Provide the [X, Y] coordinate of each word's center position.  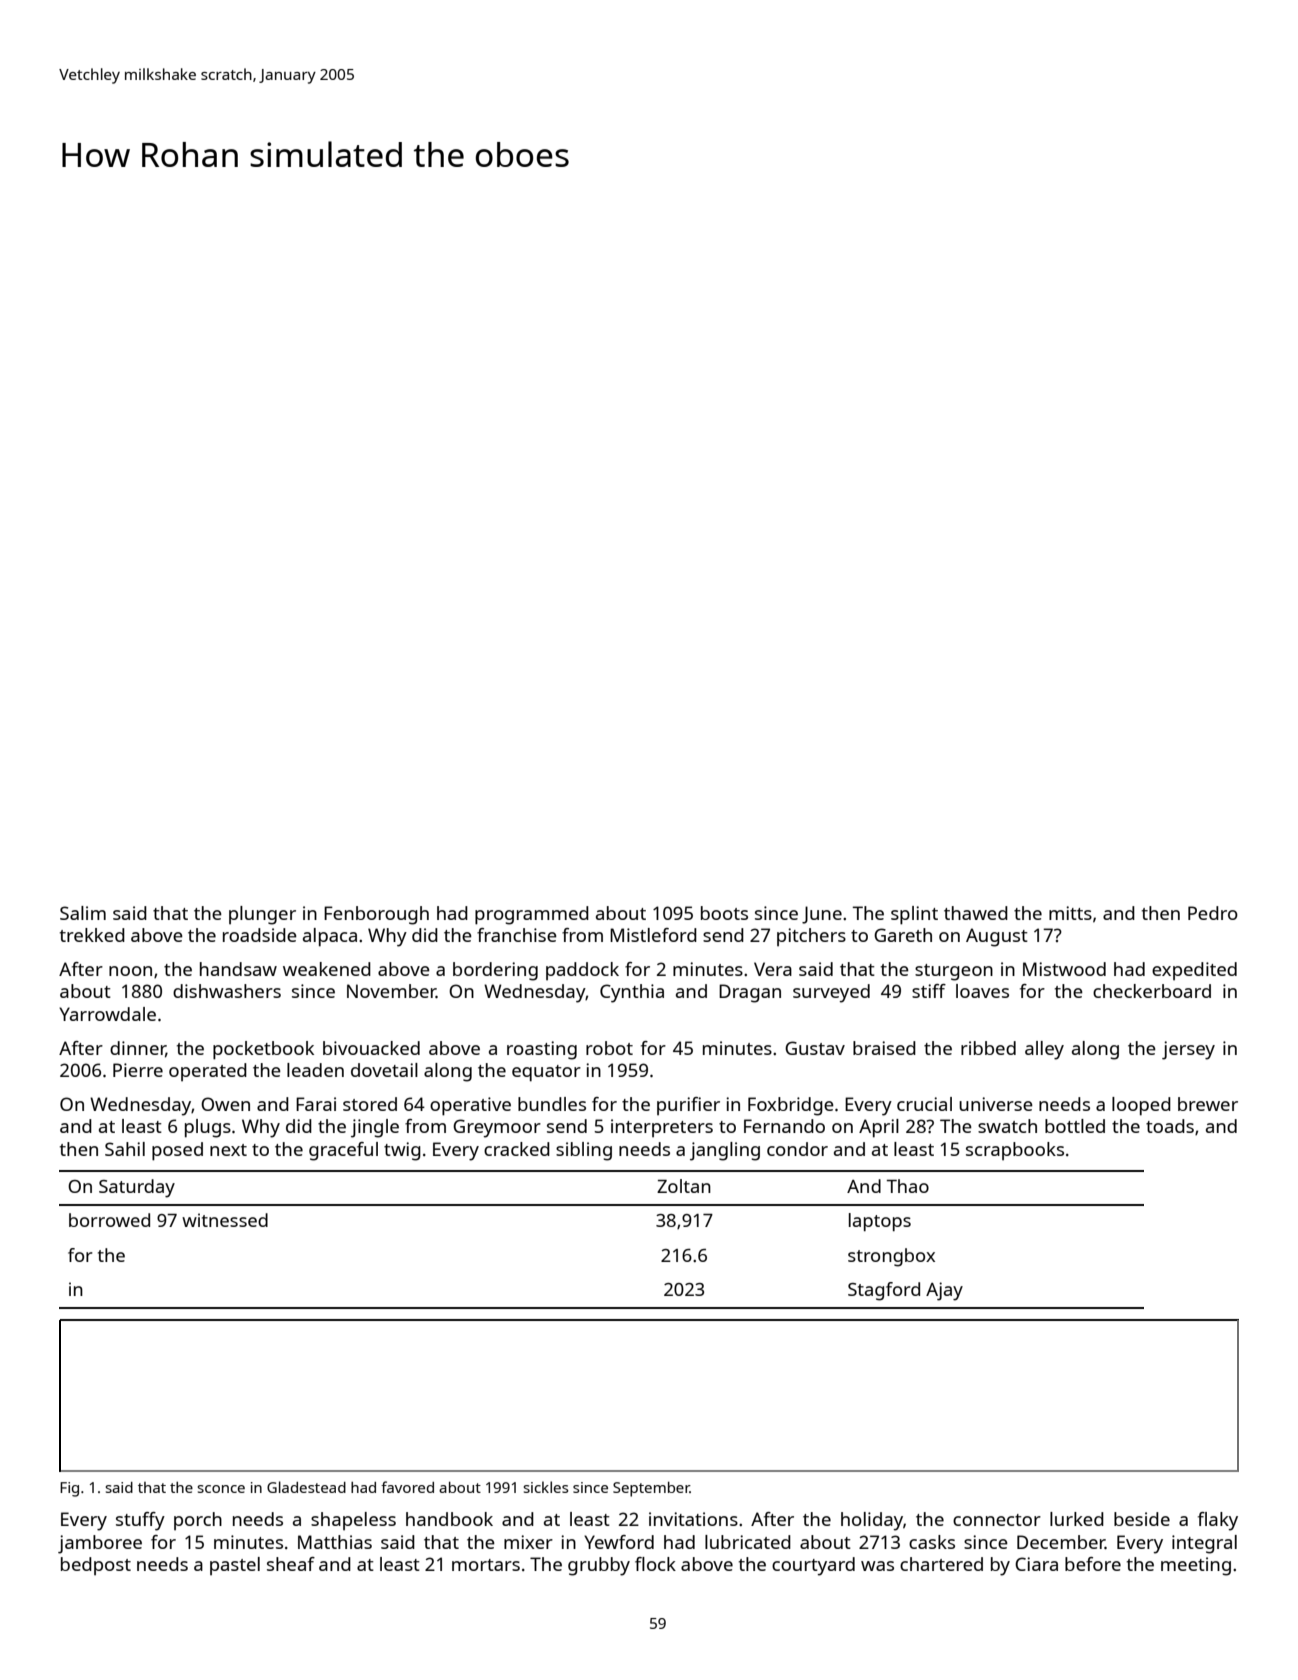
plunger [262, 915]
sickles [546, 1487]
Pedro [1213, 913]
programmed [532, 915]
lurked [1077, 1519]
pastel [235, 1566]
